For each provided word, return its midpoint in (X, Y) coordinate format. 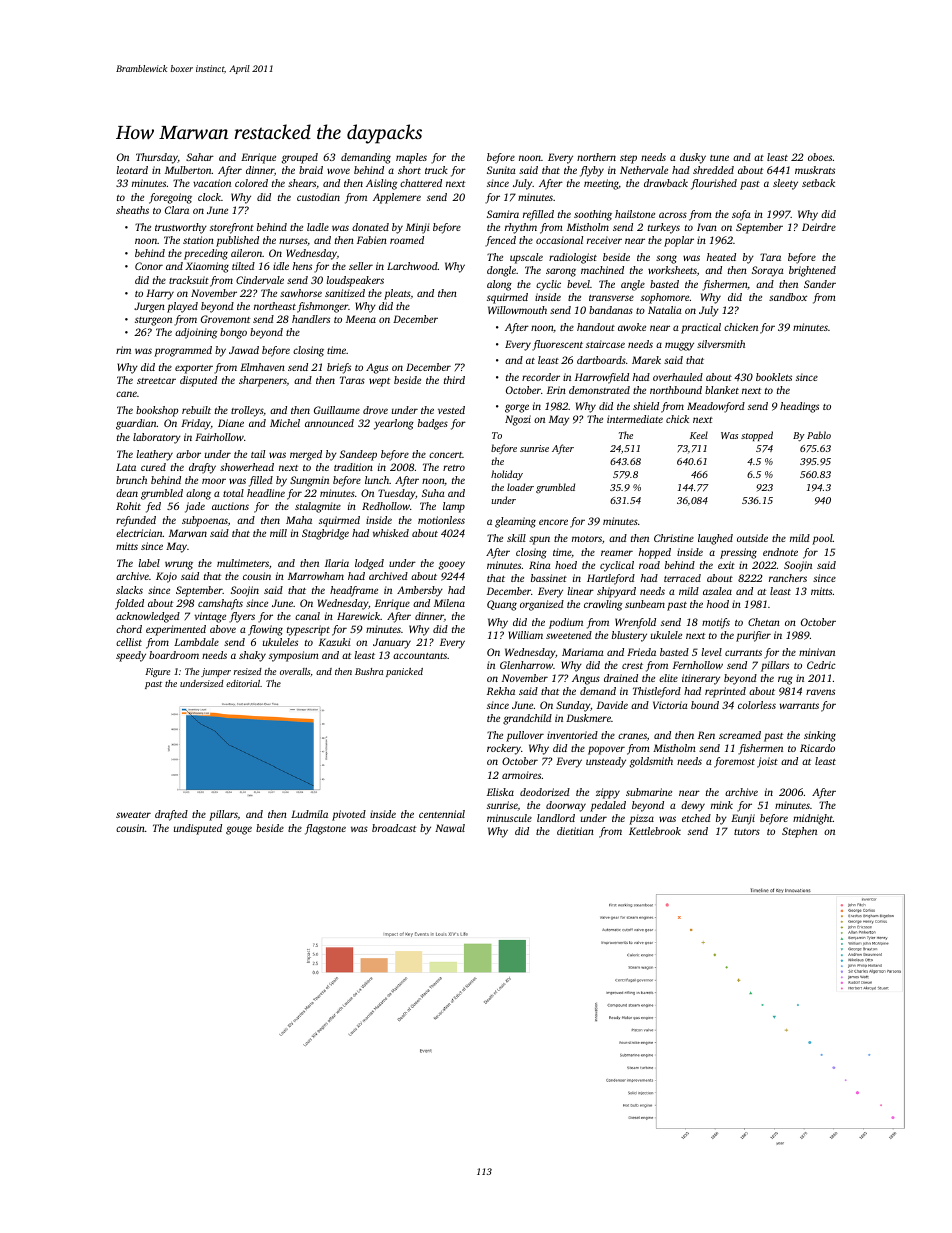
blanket (722, 390)
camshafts (220, 604)
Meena (361, 319)
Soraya (768, 271)
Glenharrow (526, 665)
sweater (133, 815)
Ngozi (518, 420)
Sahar (200, 157)
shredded (713, 170)
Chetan (764, 622)
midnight (813, 819)
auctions (230, 506)
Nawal (450, 828)
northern (596, 157)
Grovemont (225, 319)
